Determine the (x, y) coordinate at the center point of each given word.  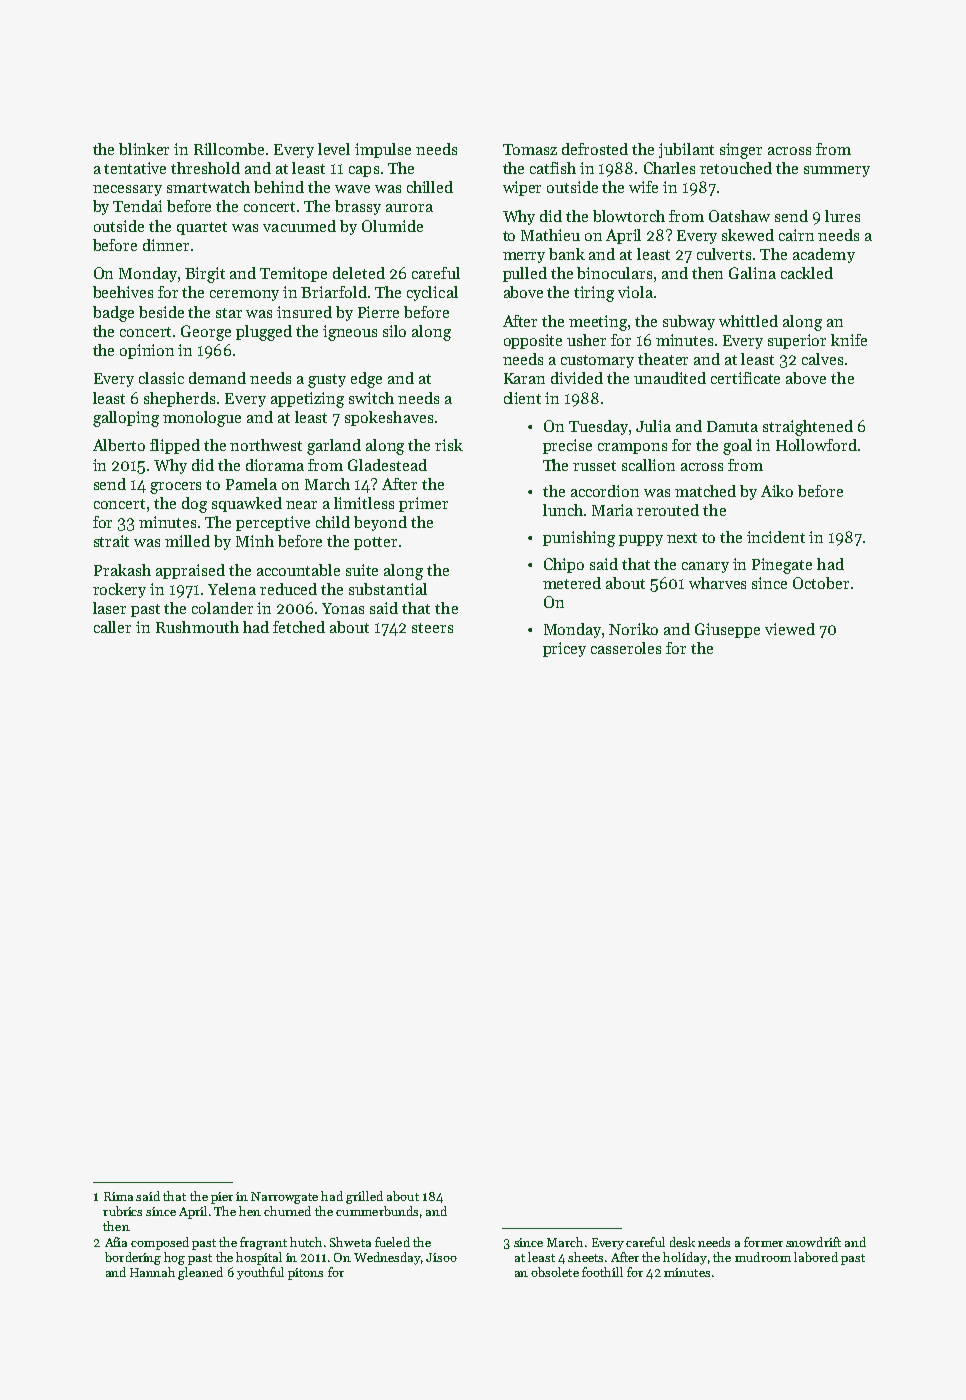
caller (112, 627)
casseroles (626, 648)
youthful (260, 1273)
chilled (430, 187)
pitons (305, 1274)
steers (432, 628)
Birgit (205, 275)
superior (797, 341)
